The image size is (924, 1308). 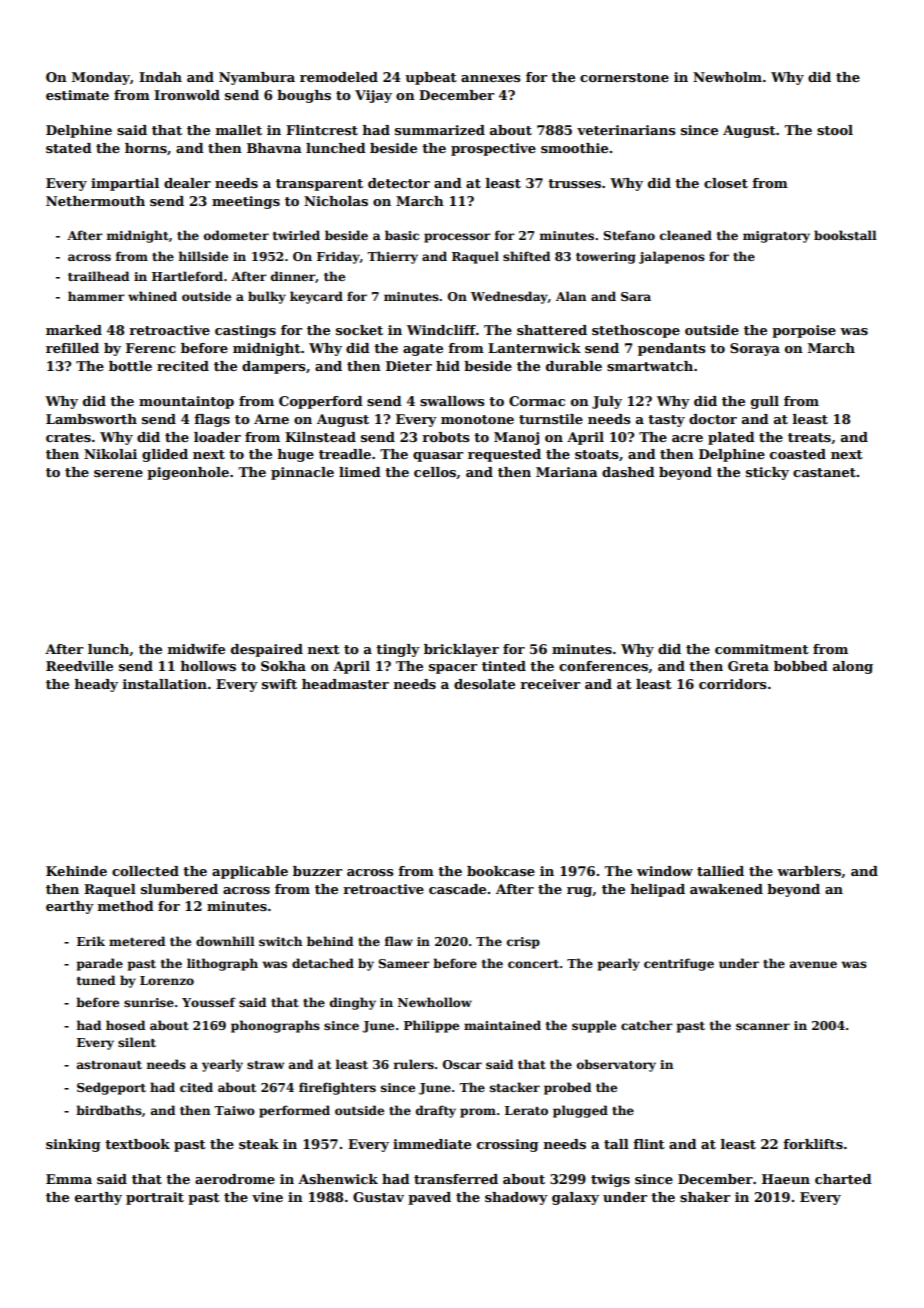 I want to click on corridors, so click(x=732, y=684).
